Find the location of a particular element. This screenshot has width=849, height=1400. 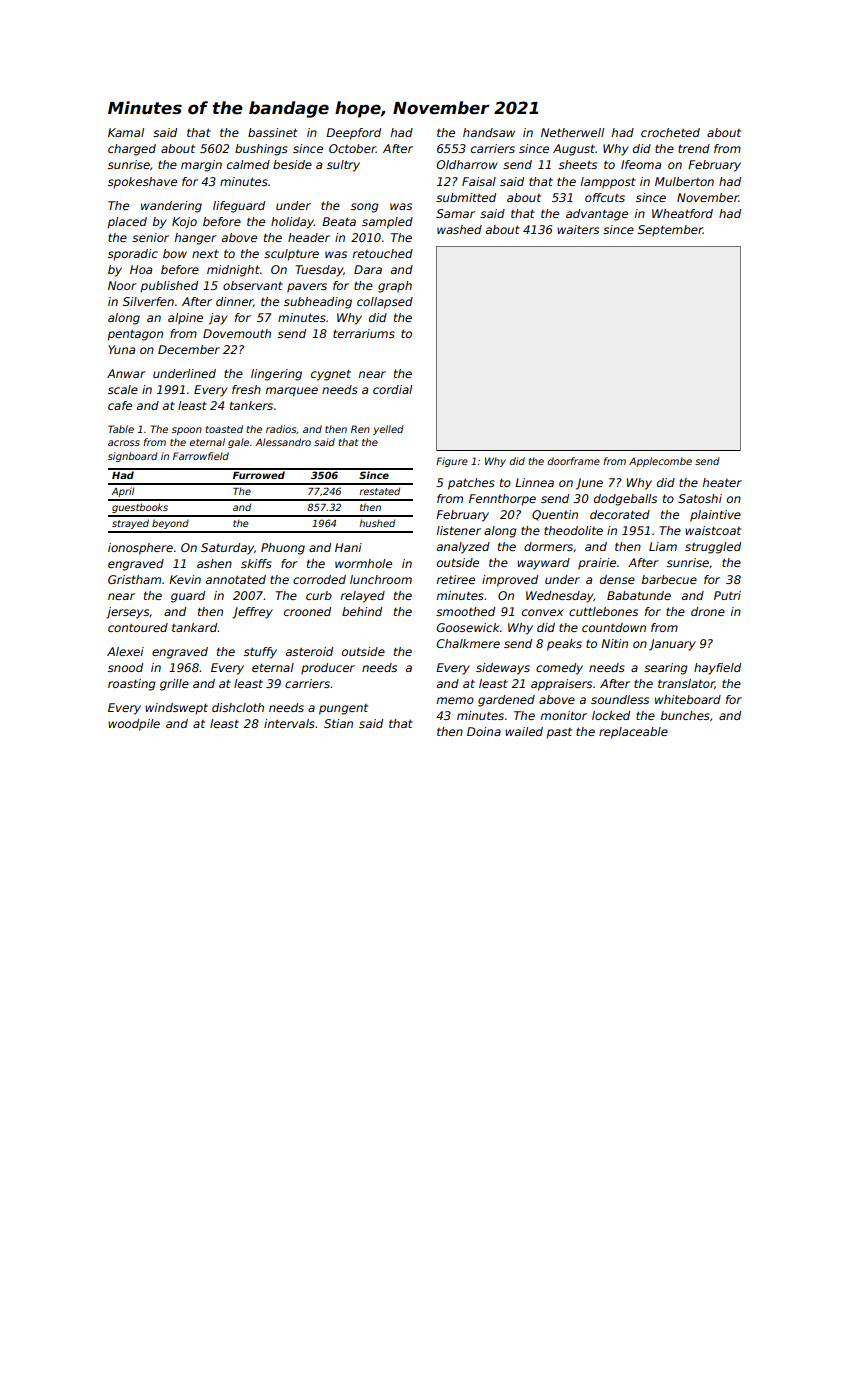

graph is located at coordinates (395, 287).
